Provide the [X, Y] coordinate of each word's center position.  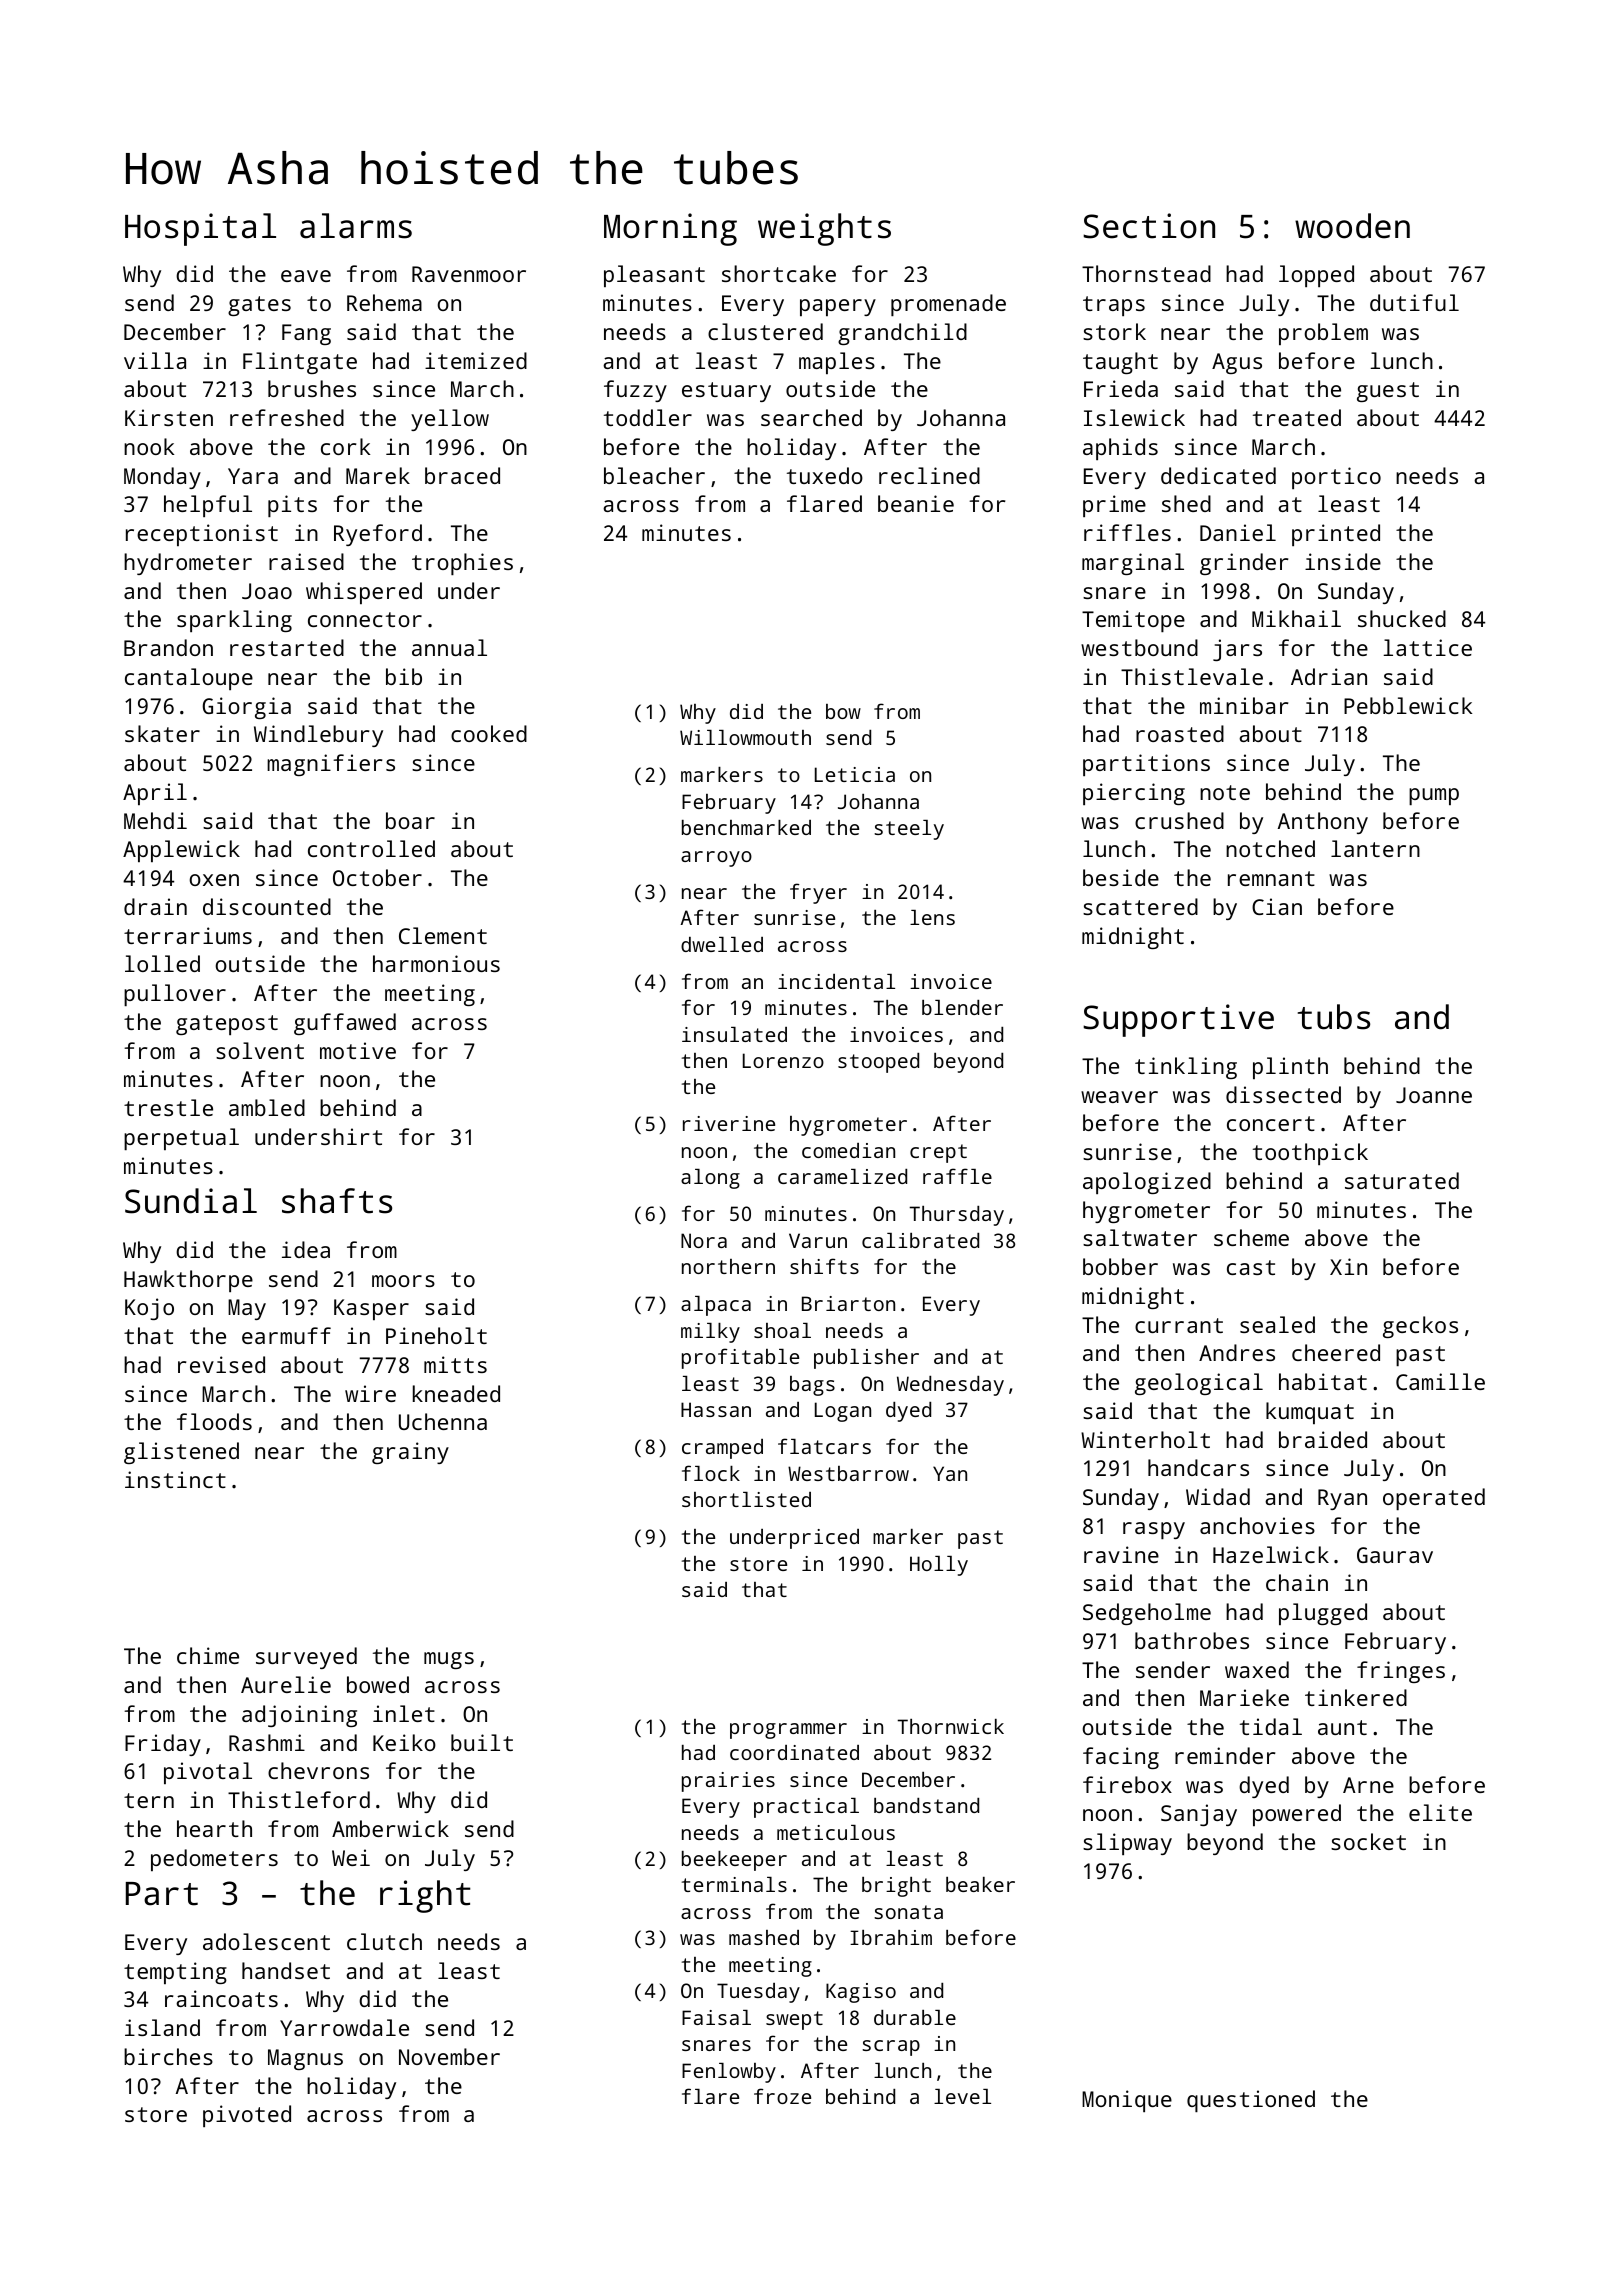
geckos [1420, 1327]
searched [811, 417]
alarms [356, 226]
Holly [939, 1566]
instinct [175, 1479]
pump [1434, 796]
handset [286, 1970]
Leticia [855, 774]
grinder [1244, 564]
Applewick [181, 851]
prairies [728, 1782]
